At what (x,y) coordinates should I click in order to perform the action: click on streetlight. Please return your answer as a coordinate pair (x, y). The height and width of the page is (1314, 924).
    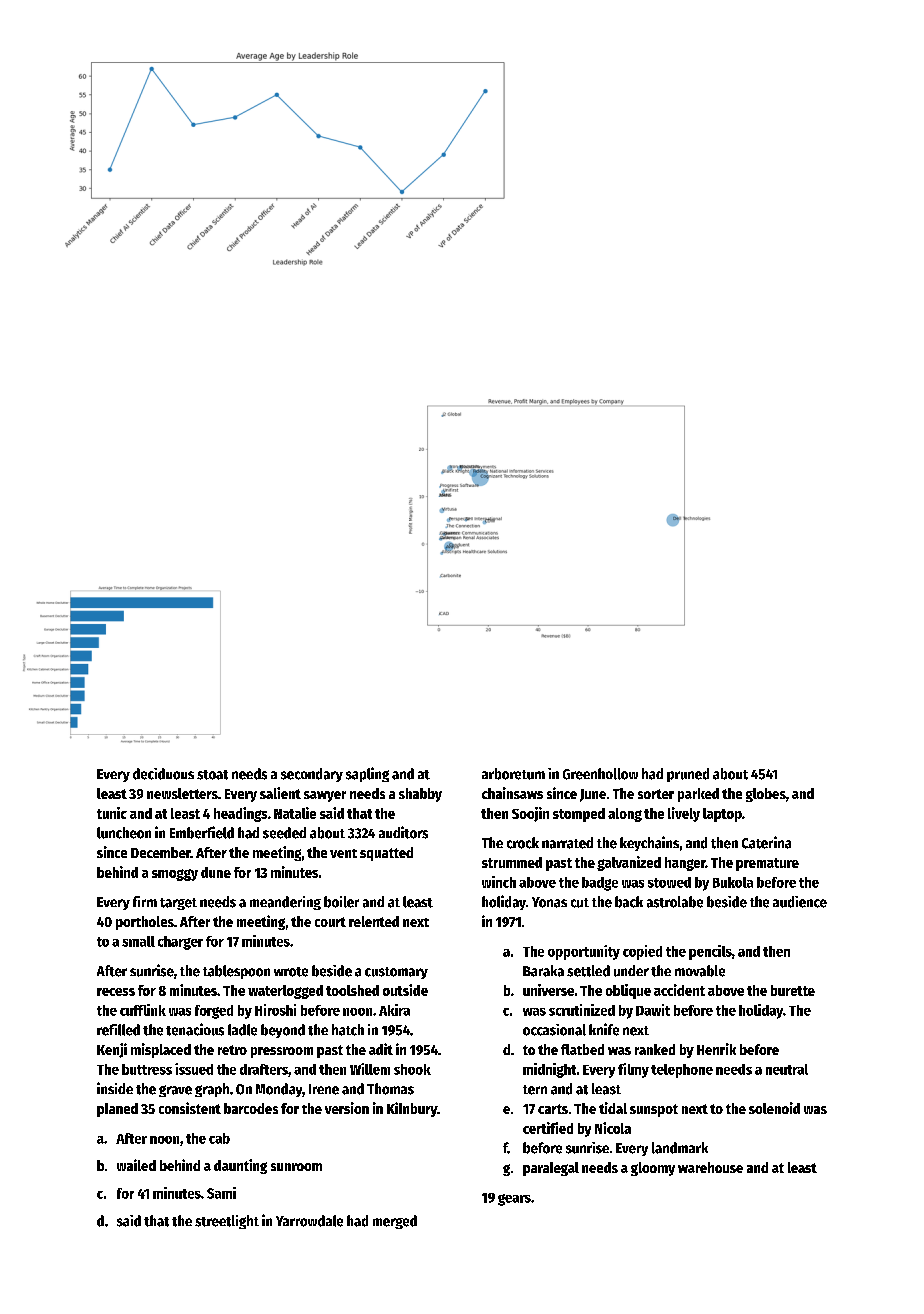
    Looking at the image, I should click on (227, 1222).
